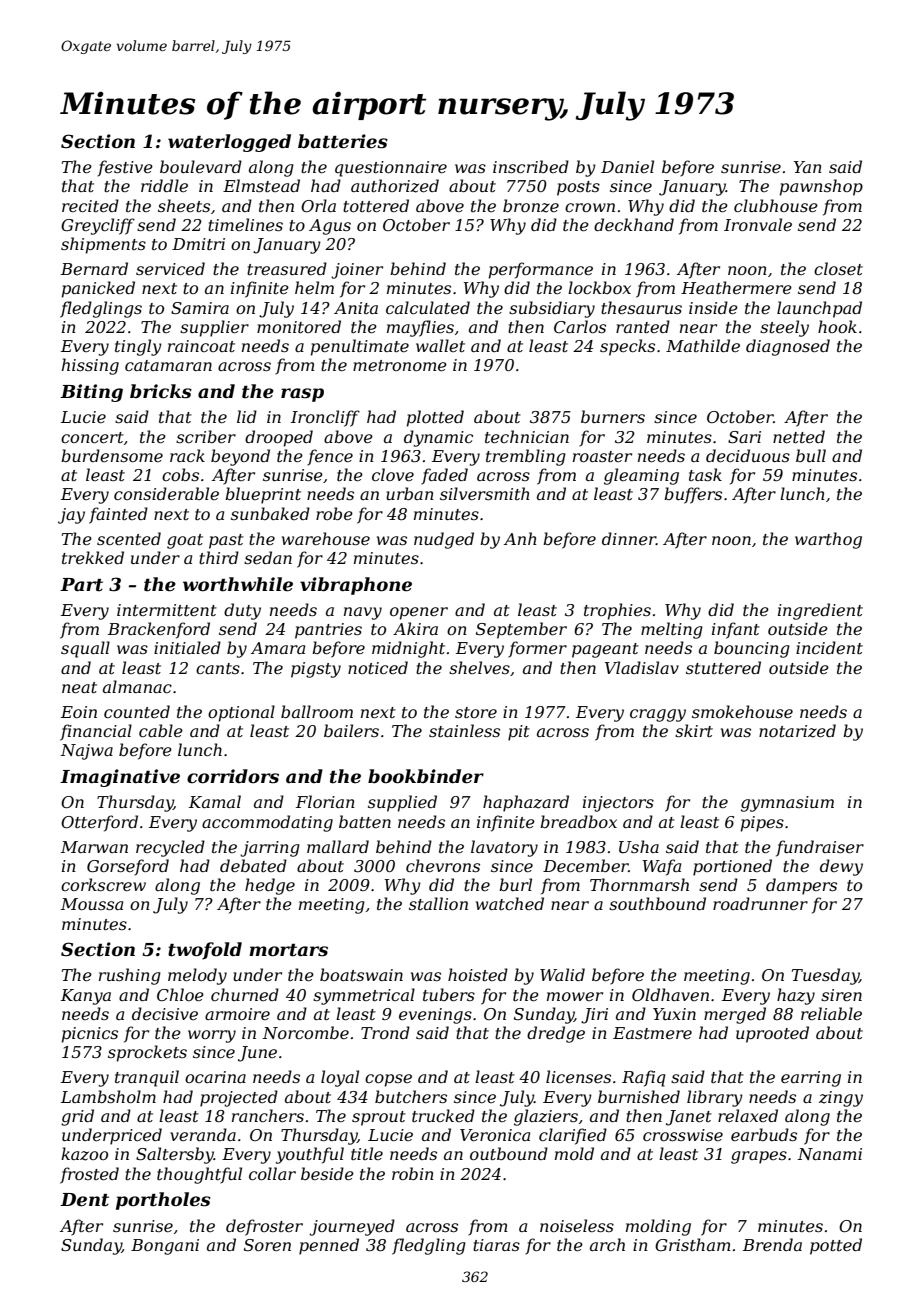 This page has width=924, height=1308. I want to click on riddle, so click(164, 185).
